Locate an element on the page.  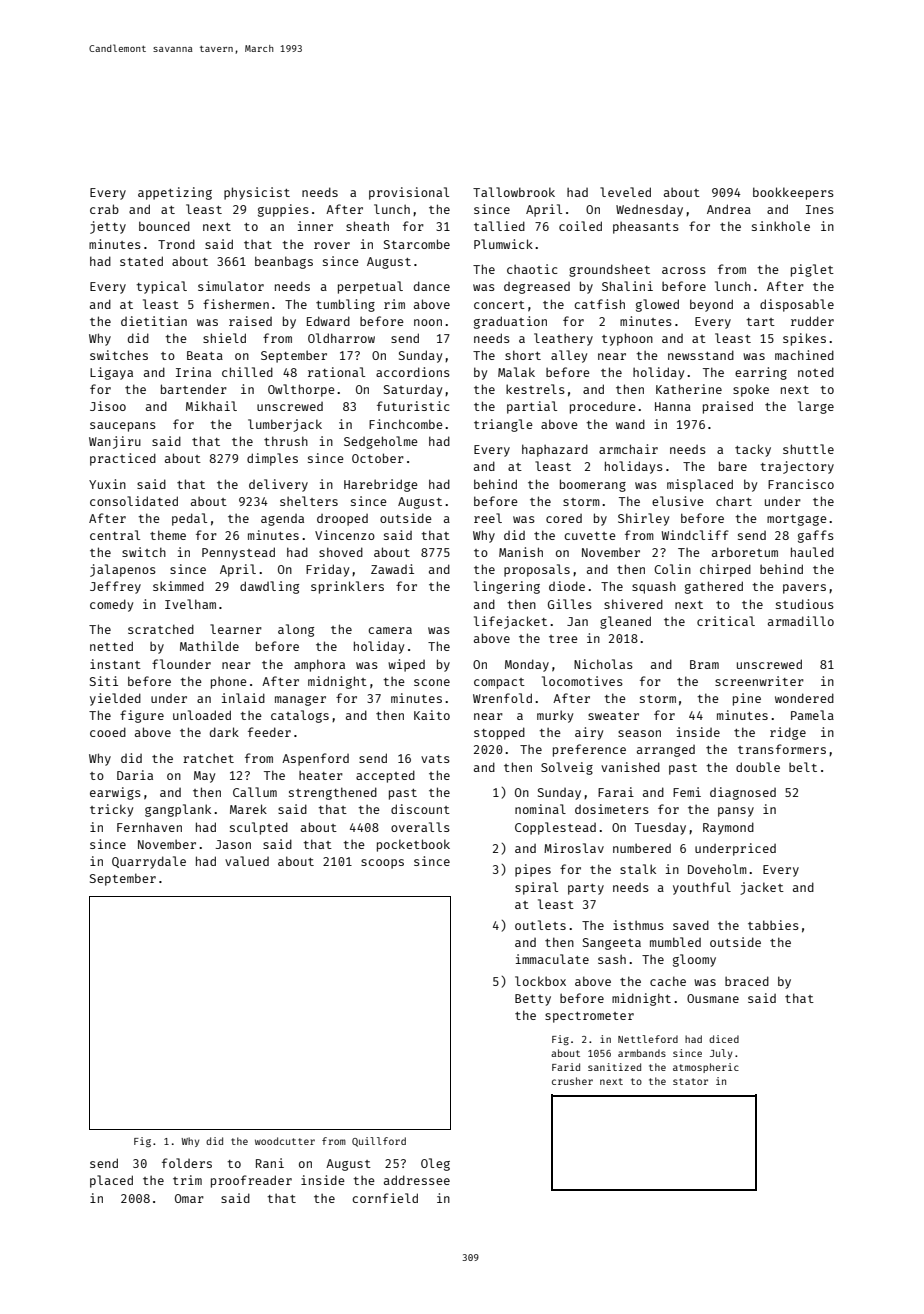
addressee is located at coordinates (417, 1180).
